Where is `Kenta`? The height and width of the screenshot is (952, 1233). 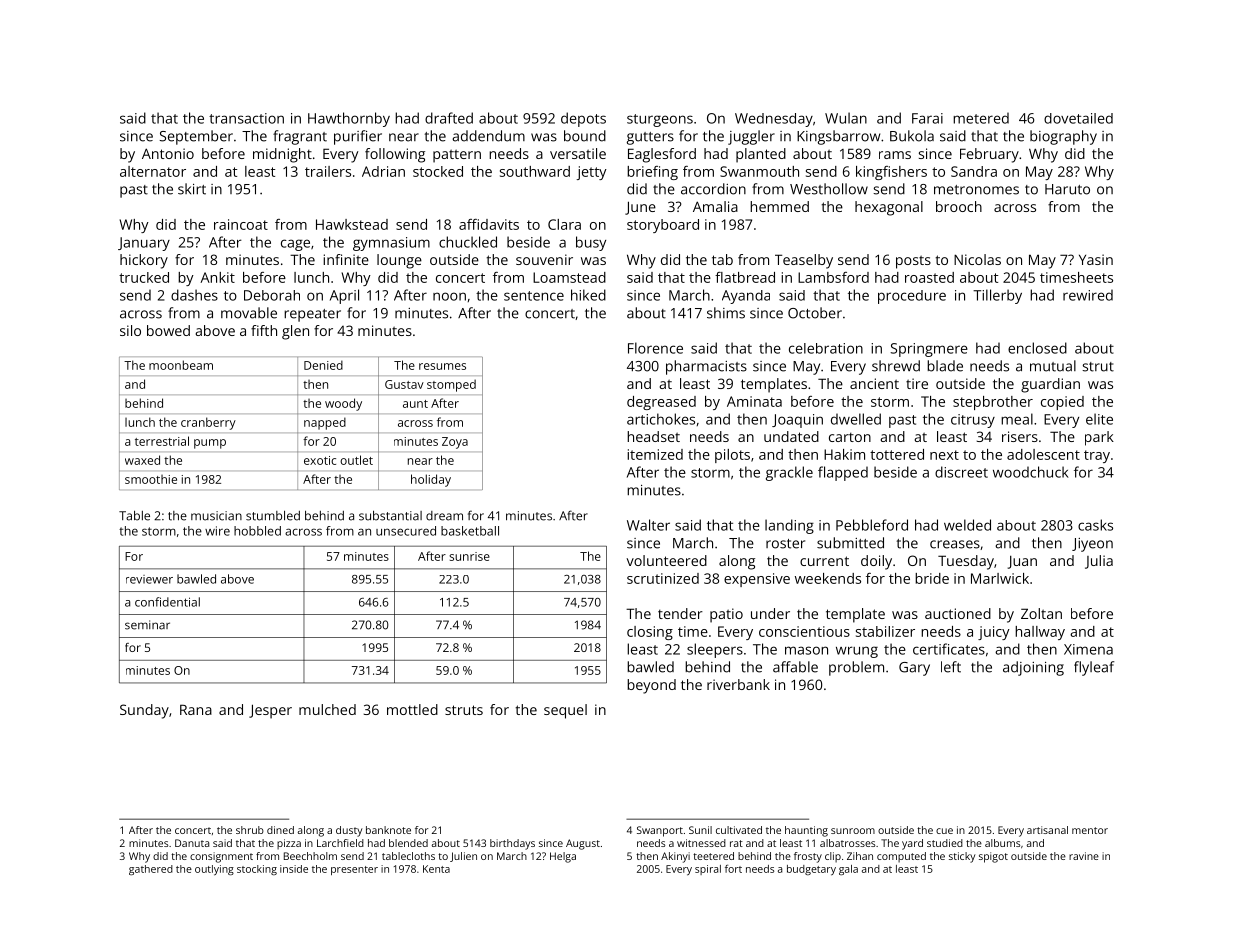
Kenta is located at coordinates (436, 869).
